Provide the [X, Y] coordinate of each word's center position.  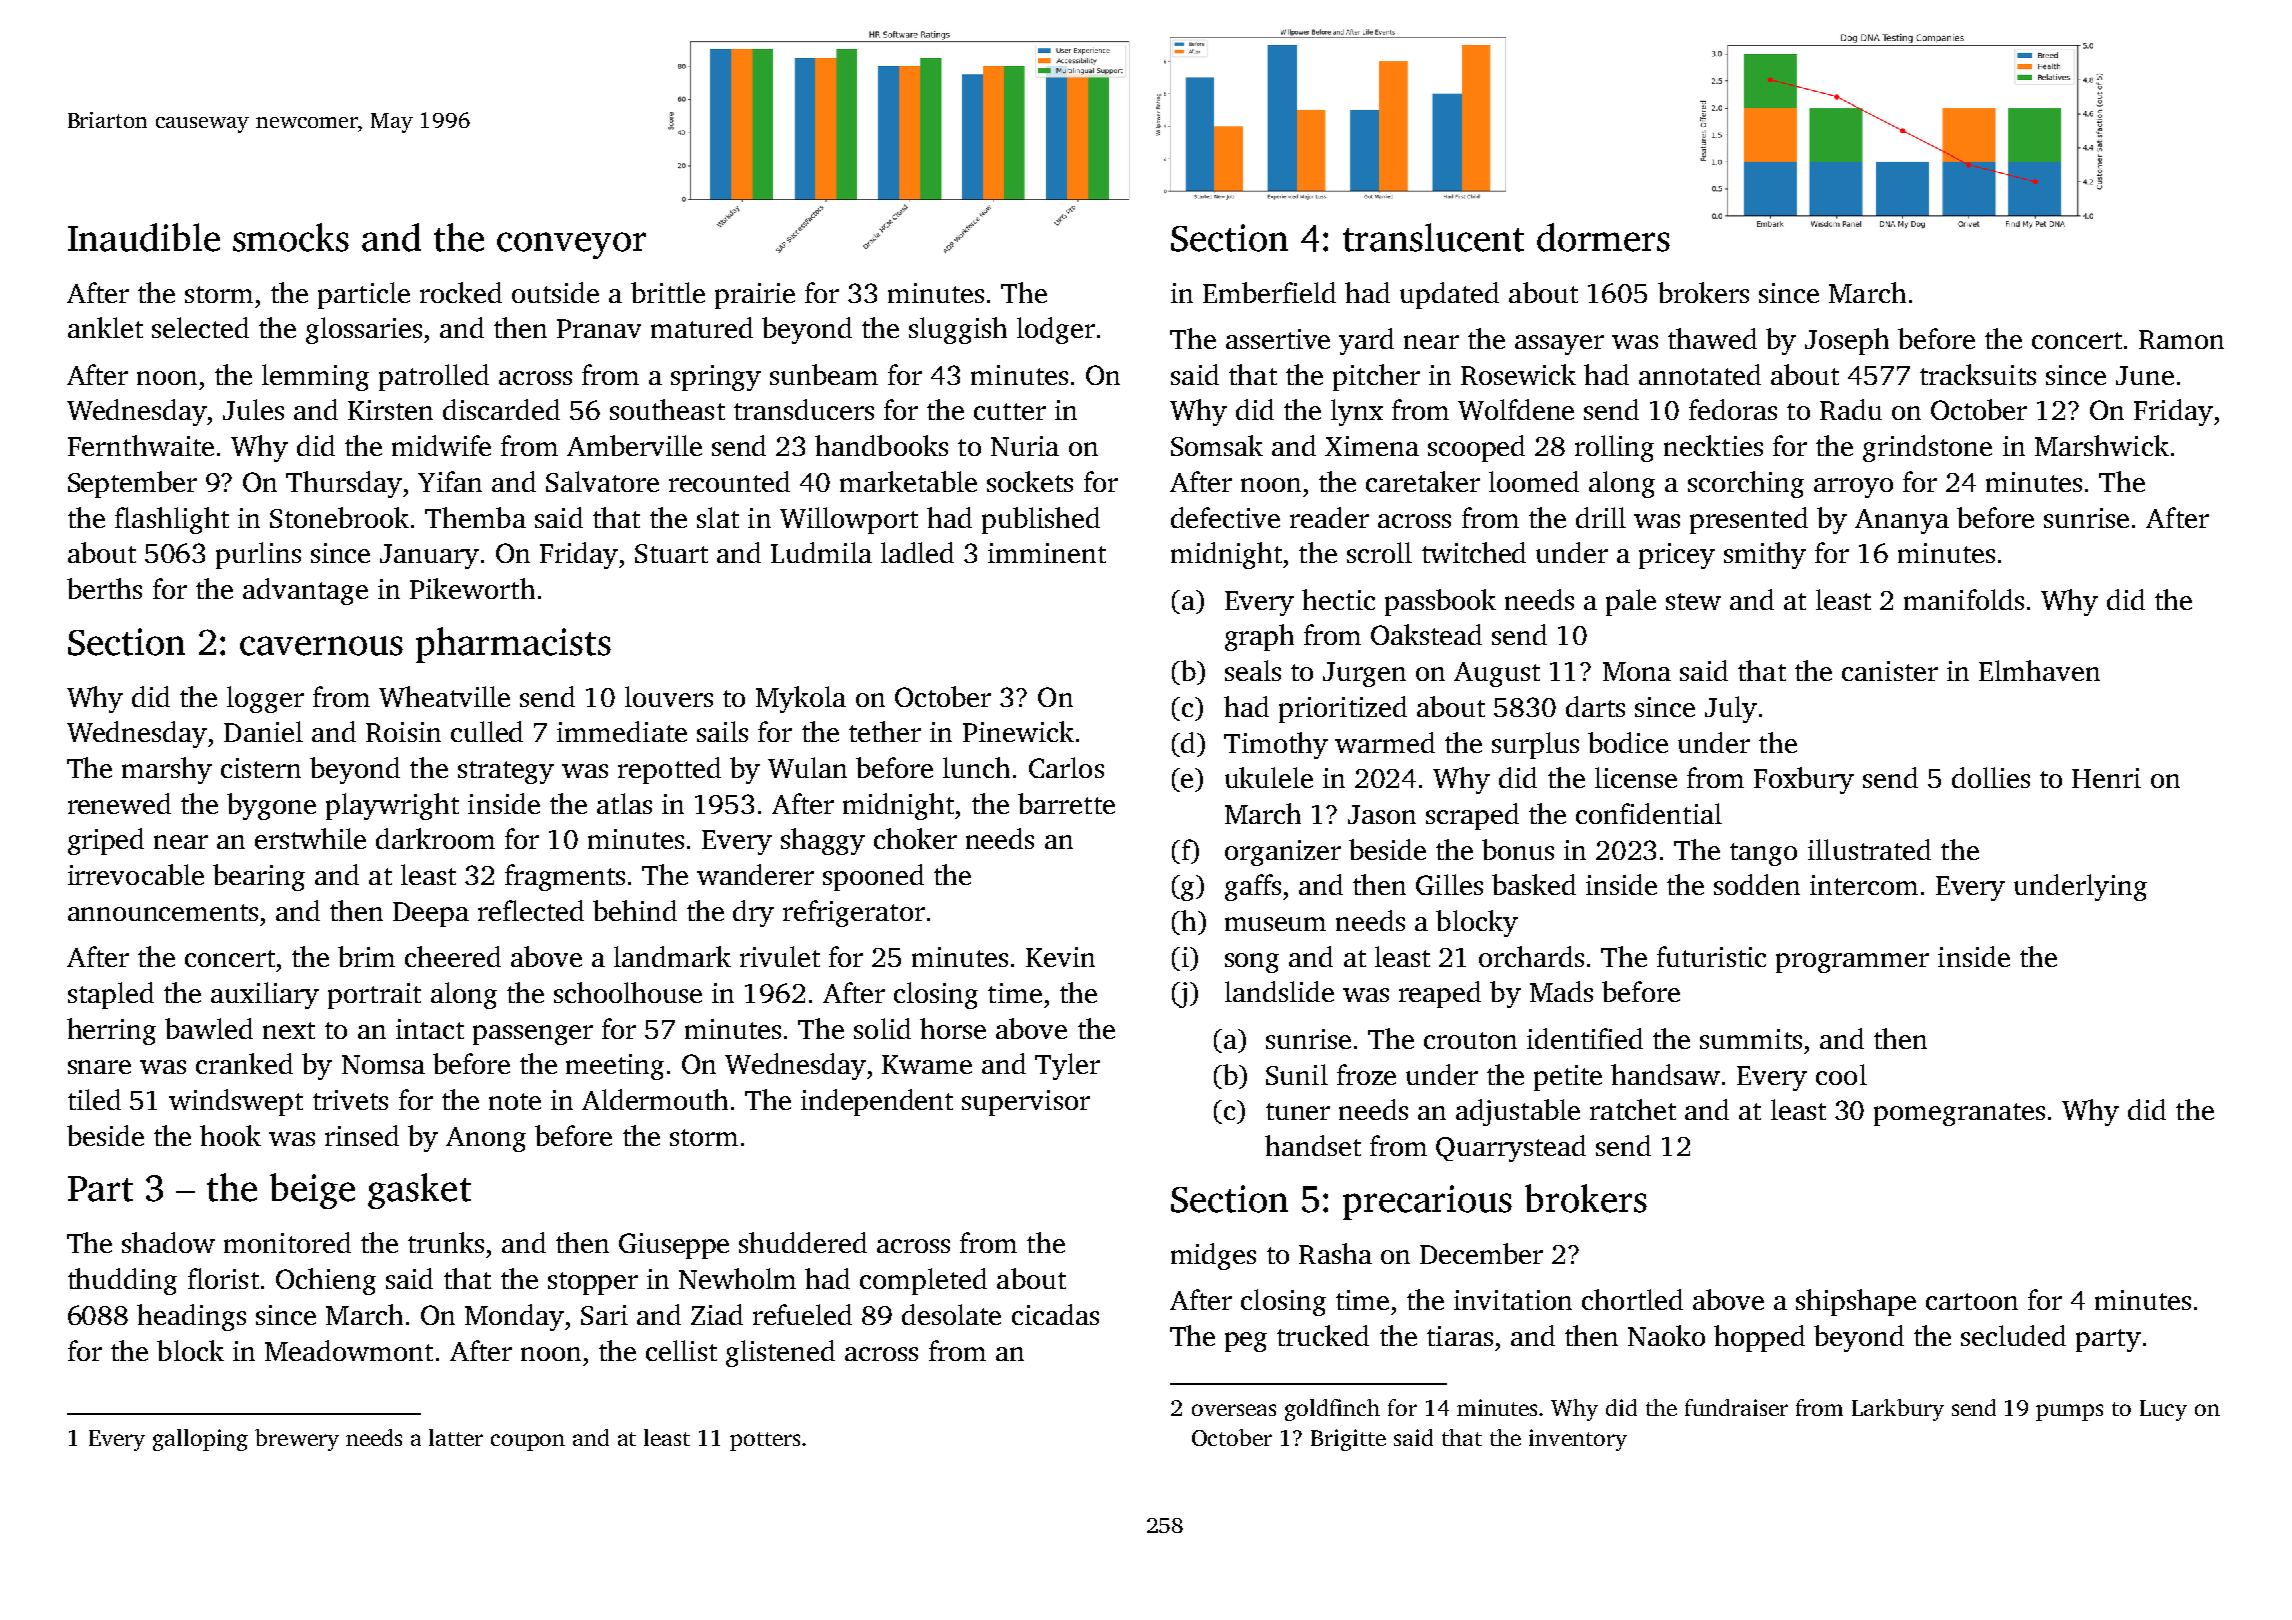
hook [230, 1135]
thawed [1712, 338]
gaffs [1253, 887]
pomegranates [1959, 1114]
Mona [1637, 671]
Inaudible [144, 237]
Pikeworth [472, 588]
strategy [506, 772]
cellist [681, 1350]
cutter [1010, 411]
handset [1313, 1145]
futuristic [1711, 956]
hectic [1338, 599]
